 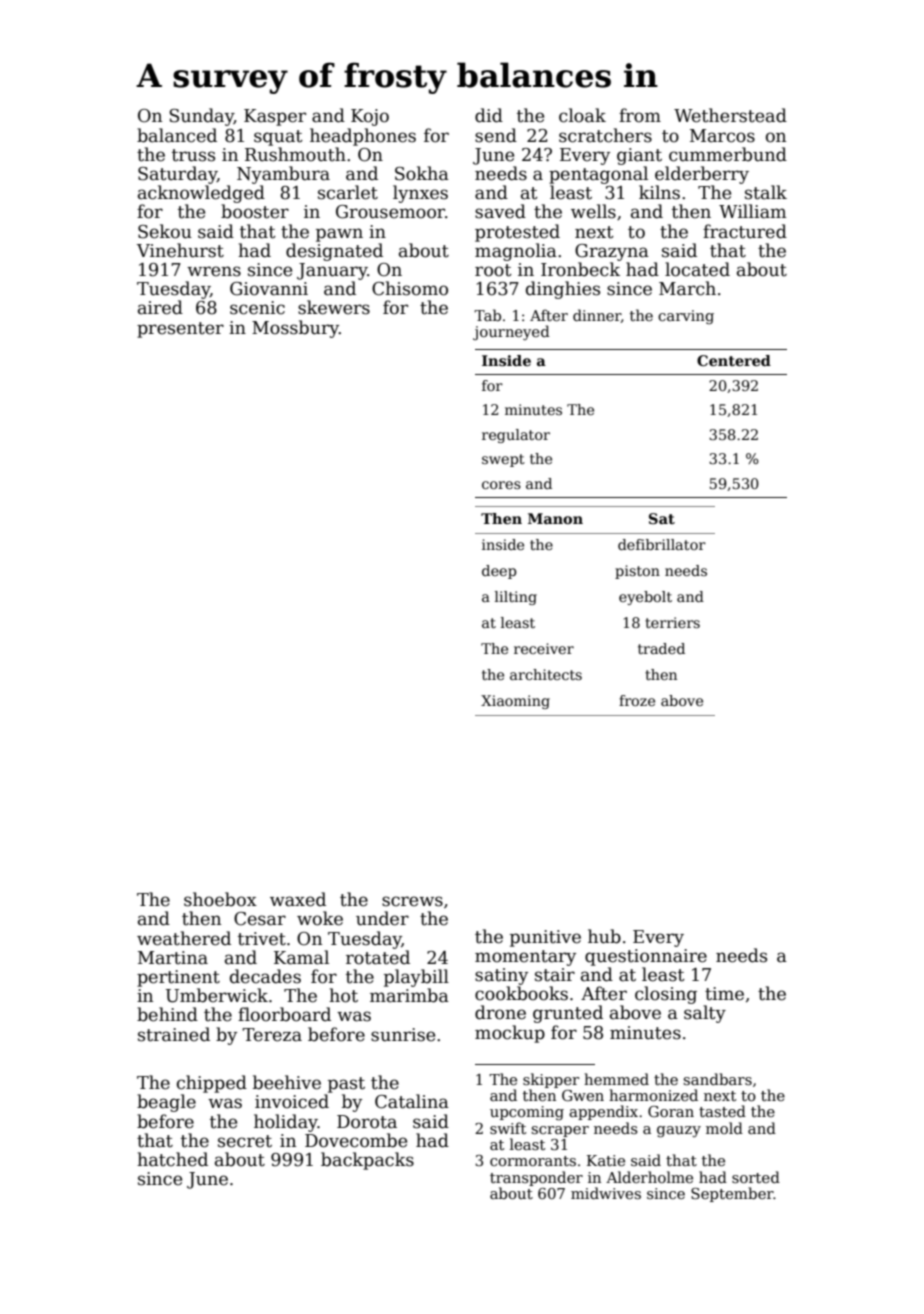 I want to click on Manon, so click(x=555, y=518).
